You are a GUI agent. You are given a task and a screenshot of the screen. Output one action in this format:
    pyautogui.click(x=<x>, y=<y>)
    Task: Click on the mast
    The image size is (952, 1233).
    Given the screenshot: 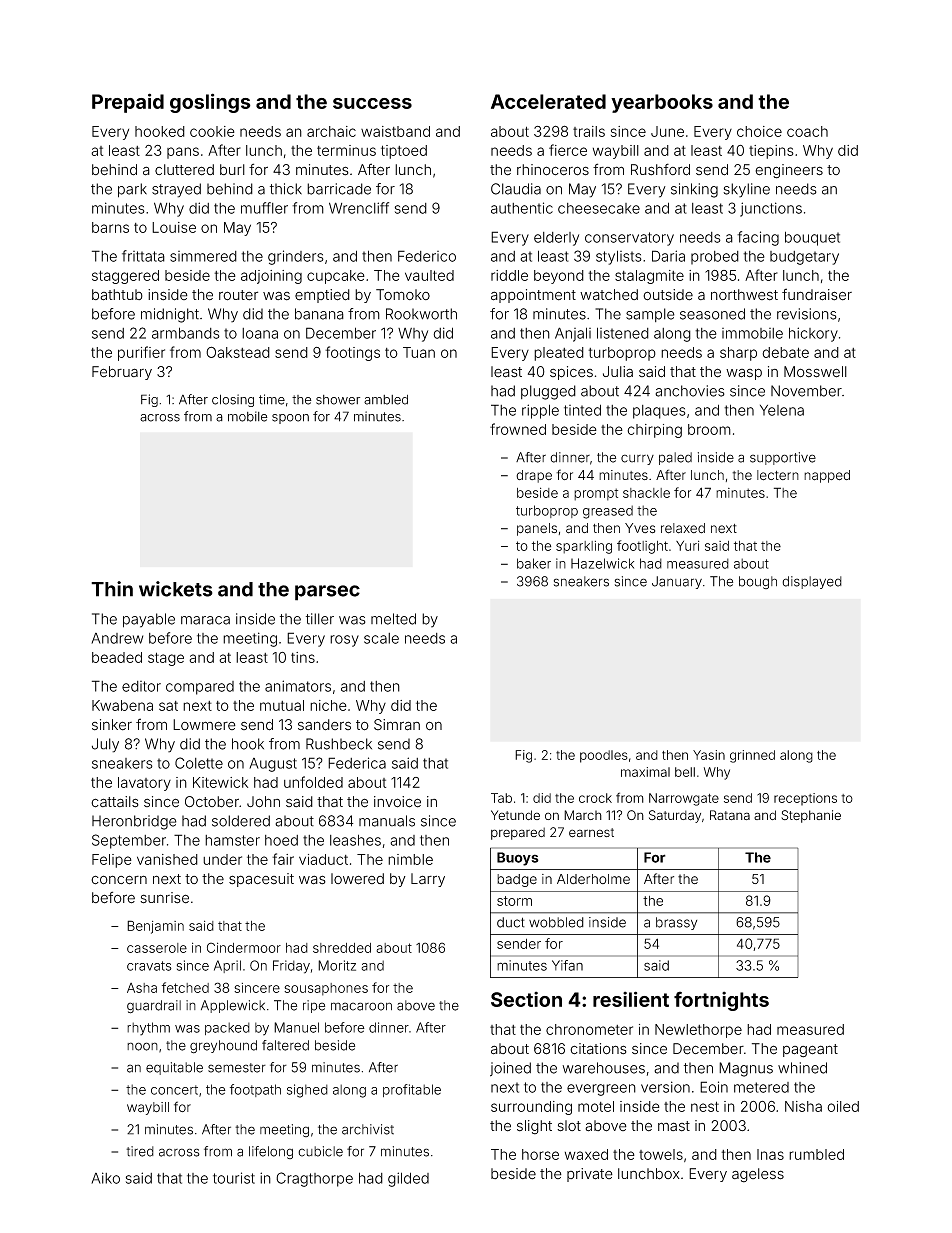 What is the action you would take?
    pyautogui.click(x=674, y=1126)
